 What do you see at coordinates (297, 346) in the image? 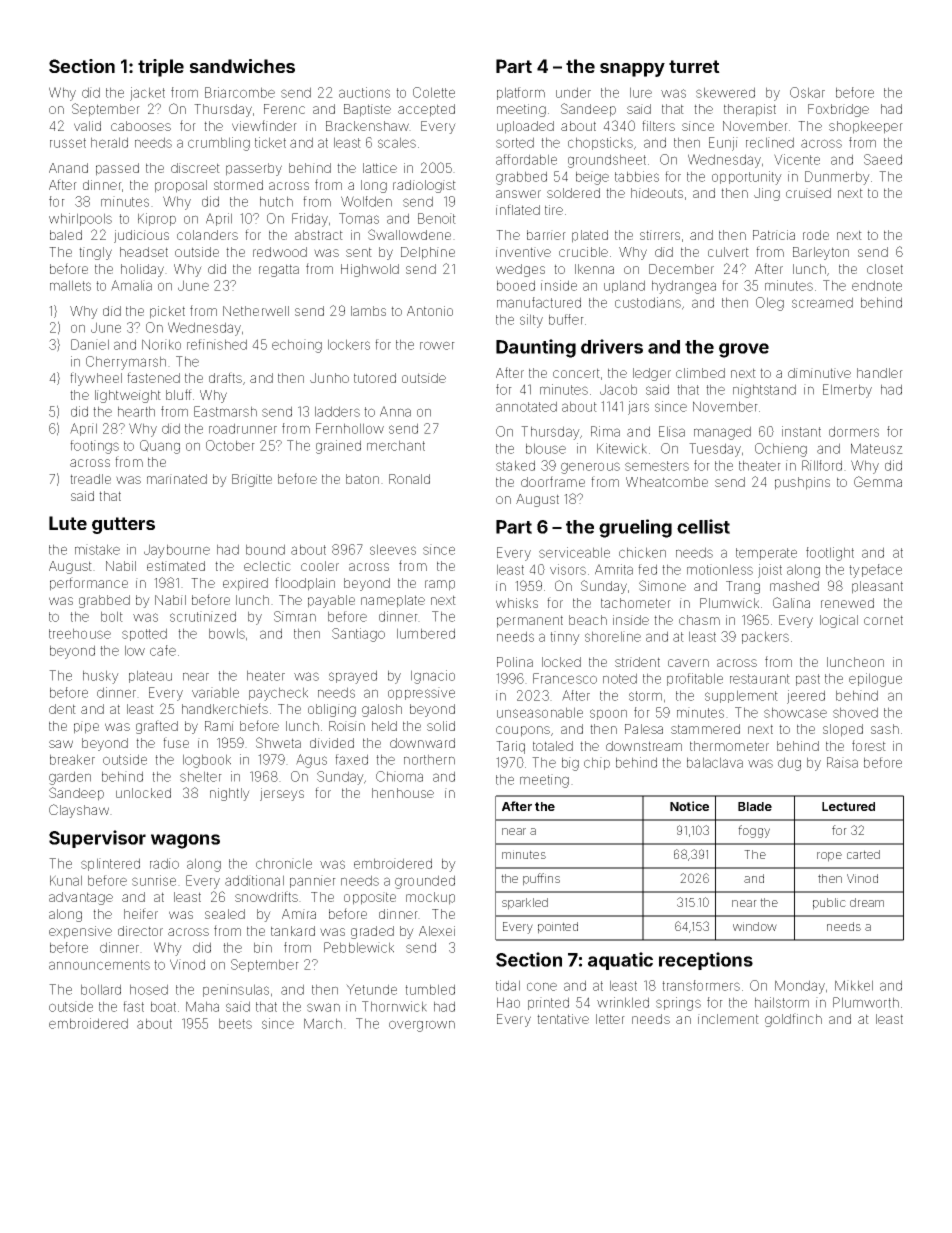
I see `echoing` at bounding box center [297, 346].
